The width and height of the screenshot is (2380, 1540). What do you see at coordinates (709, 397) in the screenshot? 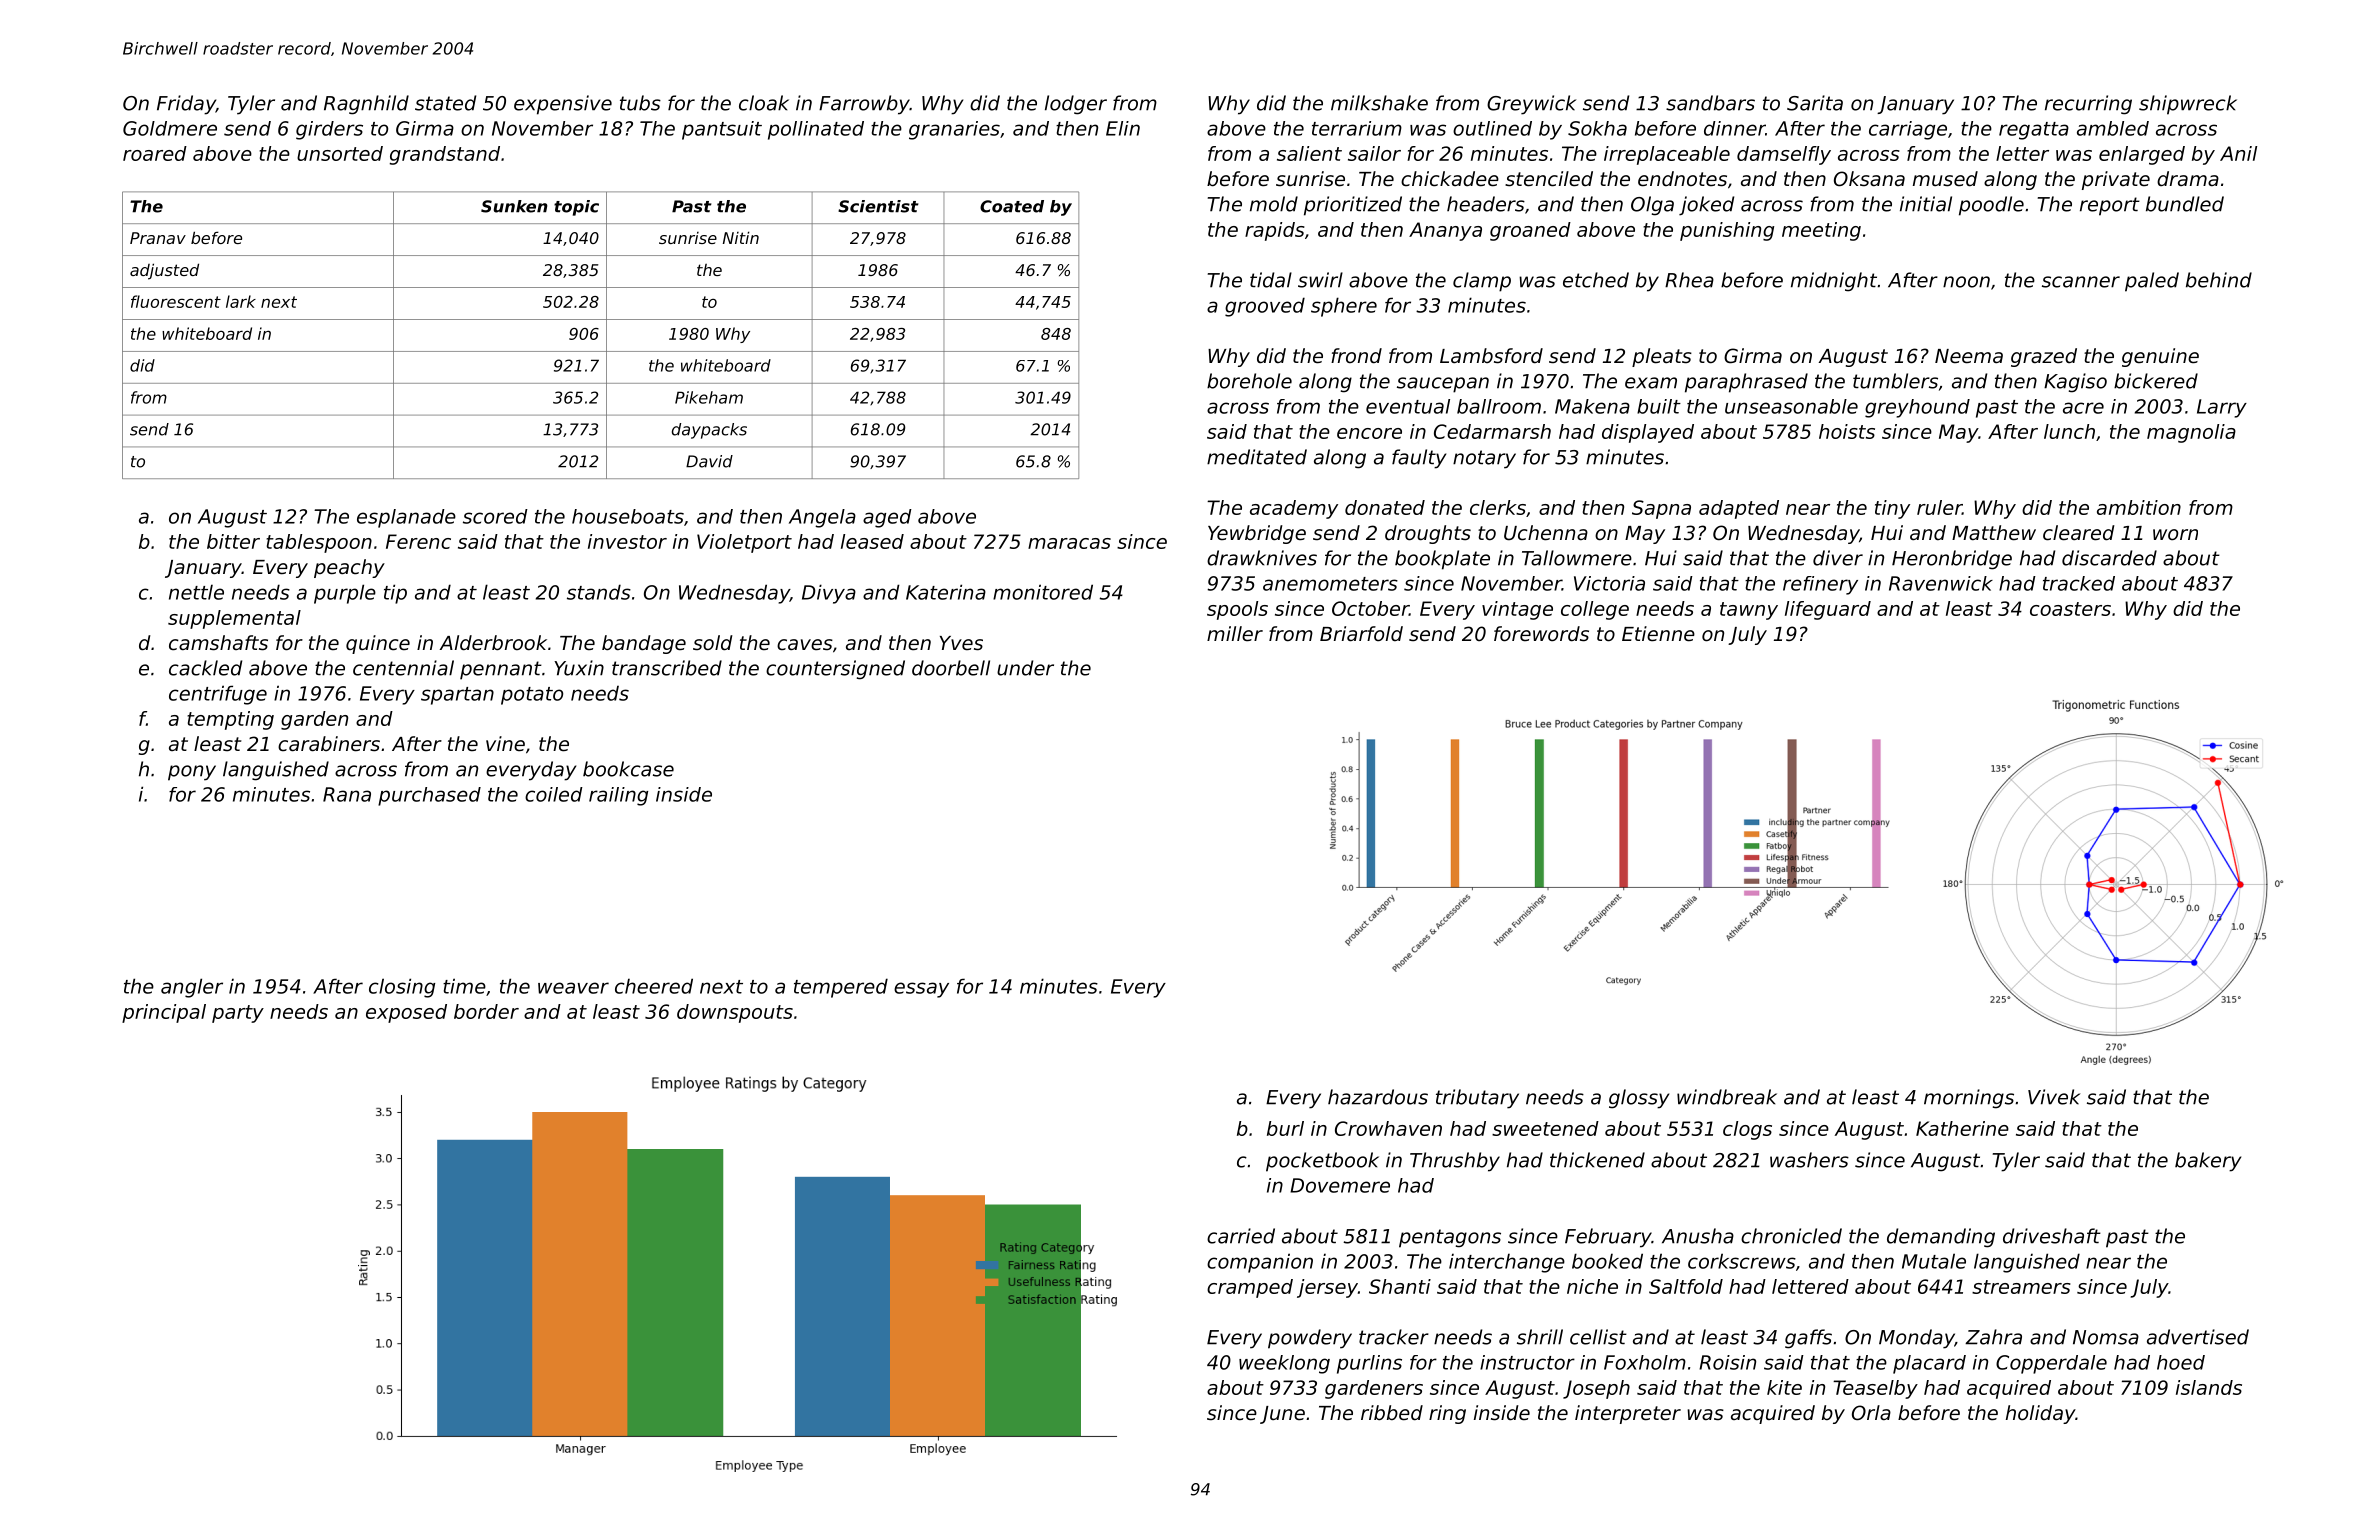
I see `Pikeham` at bounding box center [709, 397].
